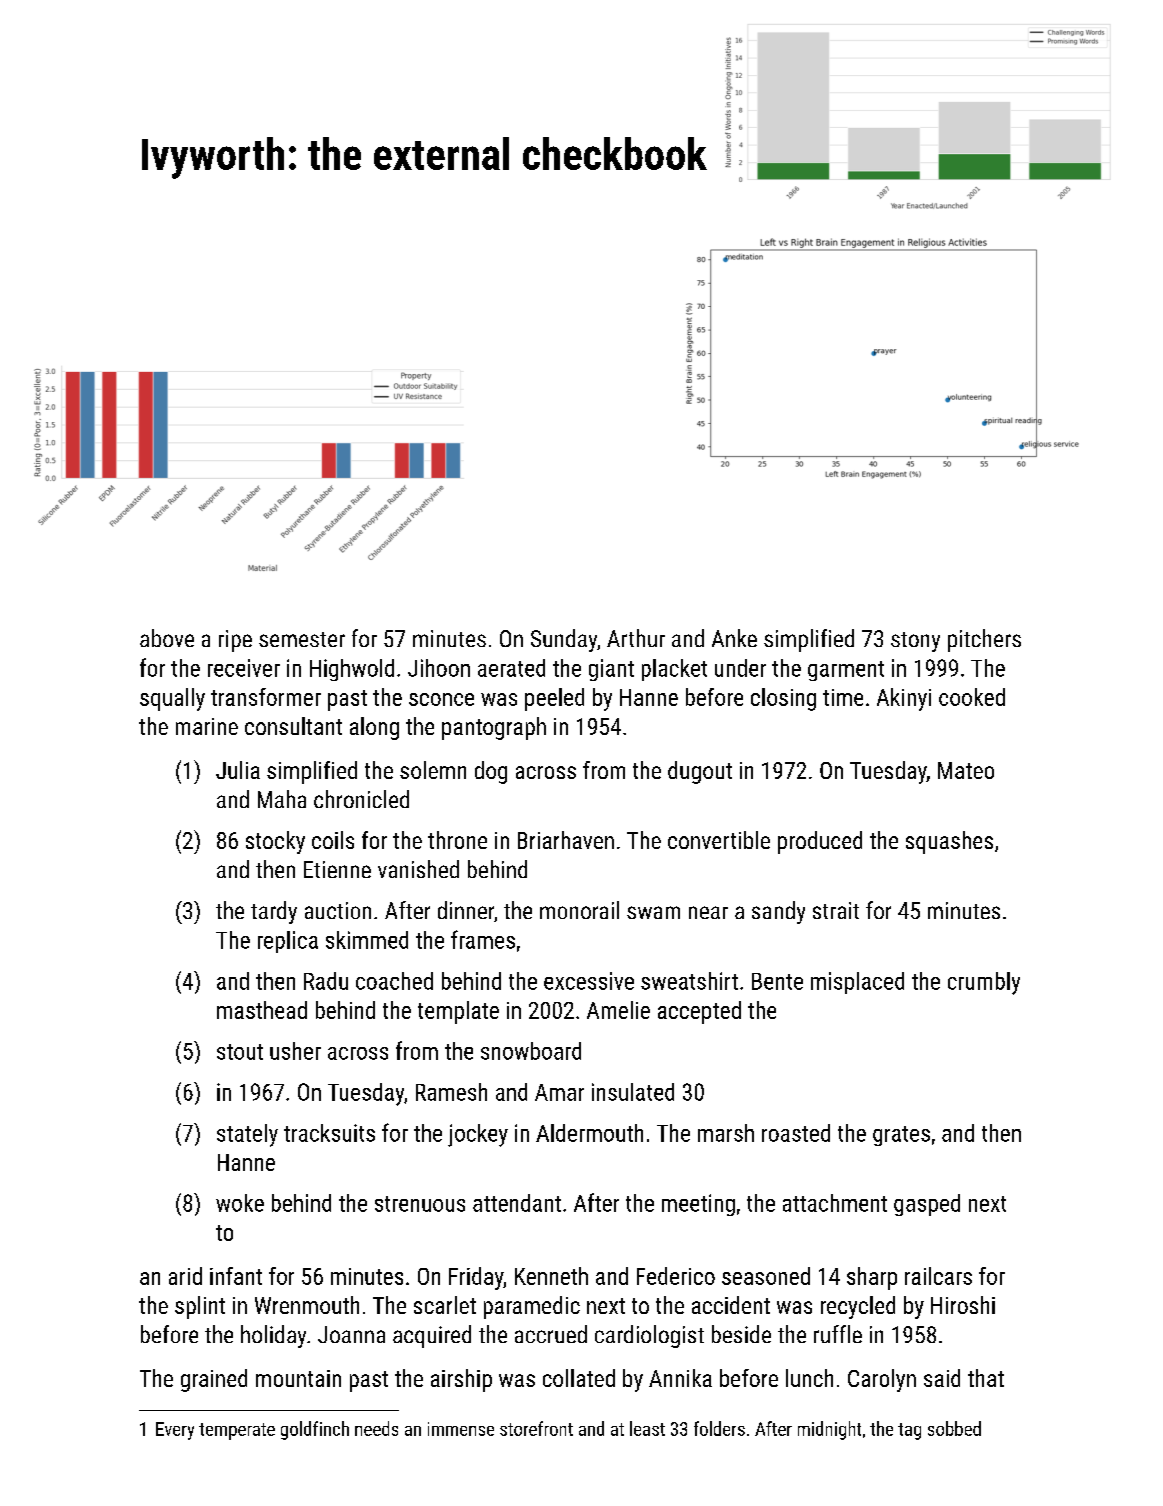 The width and height of the screenshot is (1163, 1506). I want to click on tag, so click(909, 1431).
